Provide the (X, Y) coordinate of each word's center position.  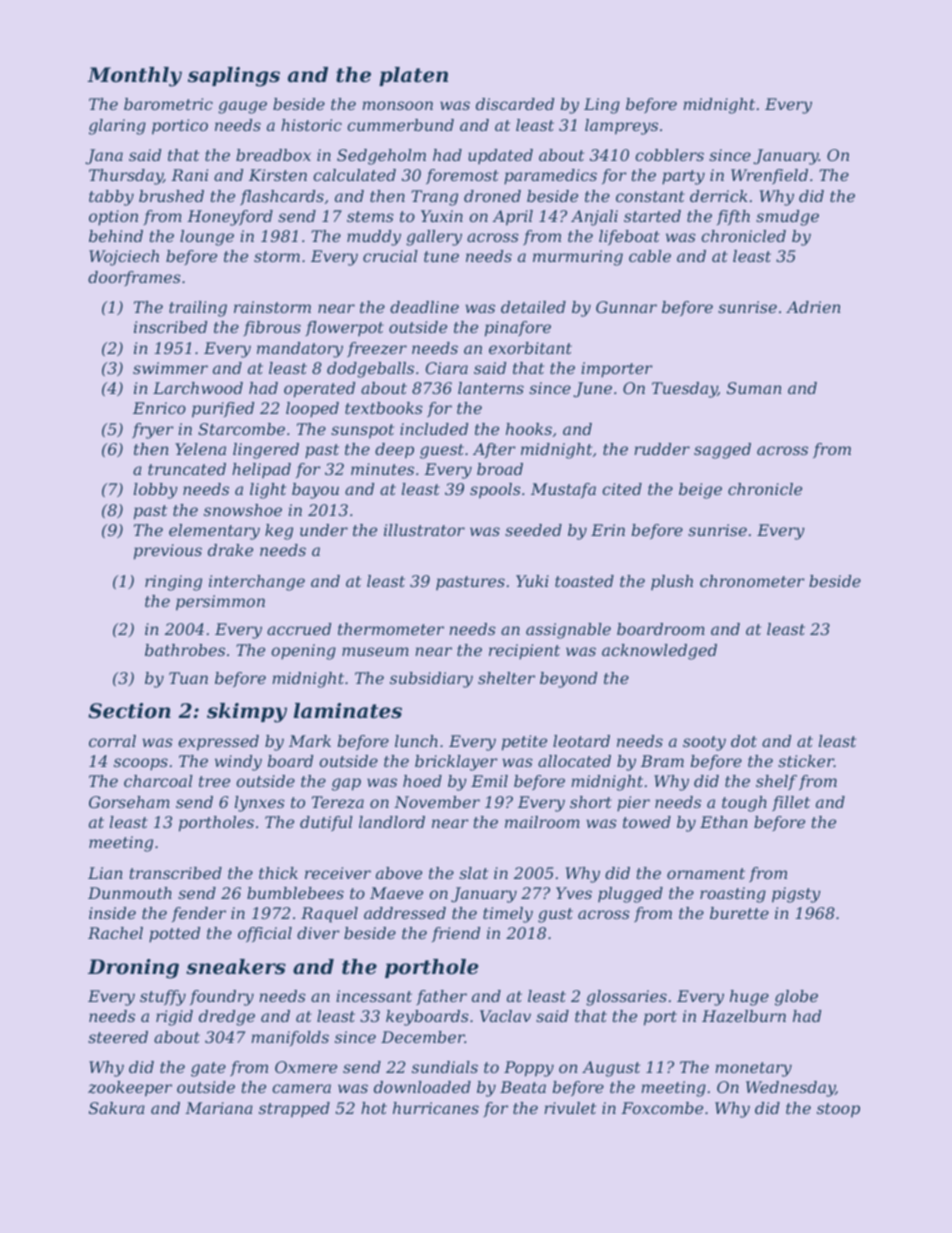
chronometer (752, 581)
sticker (806, 761)
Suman (754, 388)
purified (223, 410)
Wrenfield (769, 176)
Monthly (135, 77)
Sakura (117, 1108)
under (324, 530)
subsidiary (431, 680)
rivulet (570, 1108)
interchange (257, 583)
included (434, 429)
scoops (141, 764)
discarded (515, 104)
